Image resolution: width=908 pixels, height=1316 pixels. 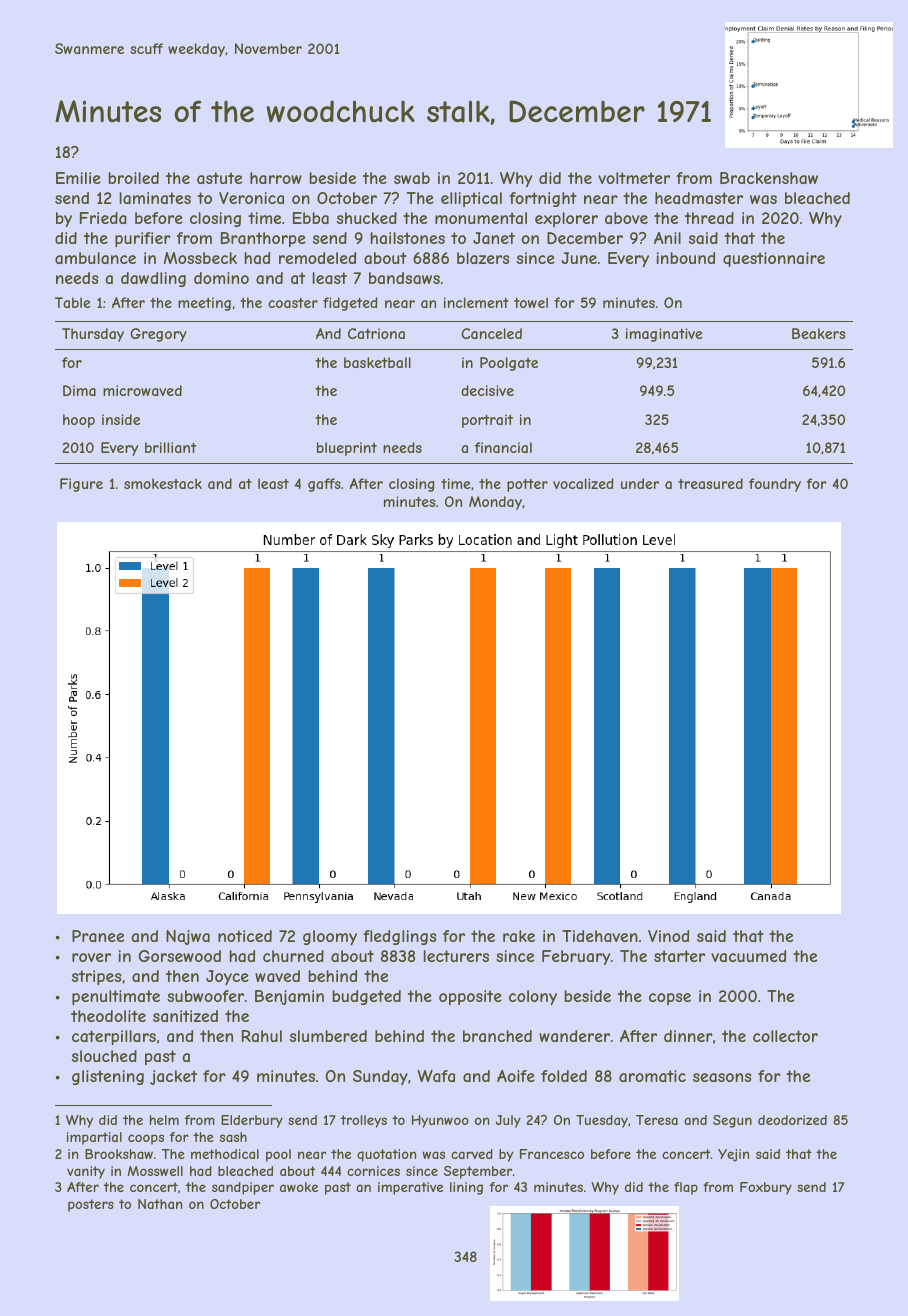 I want to click on potter, so click(x=527, y=485).
